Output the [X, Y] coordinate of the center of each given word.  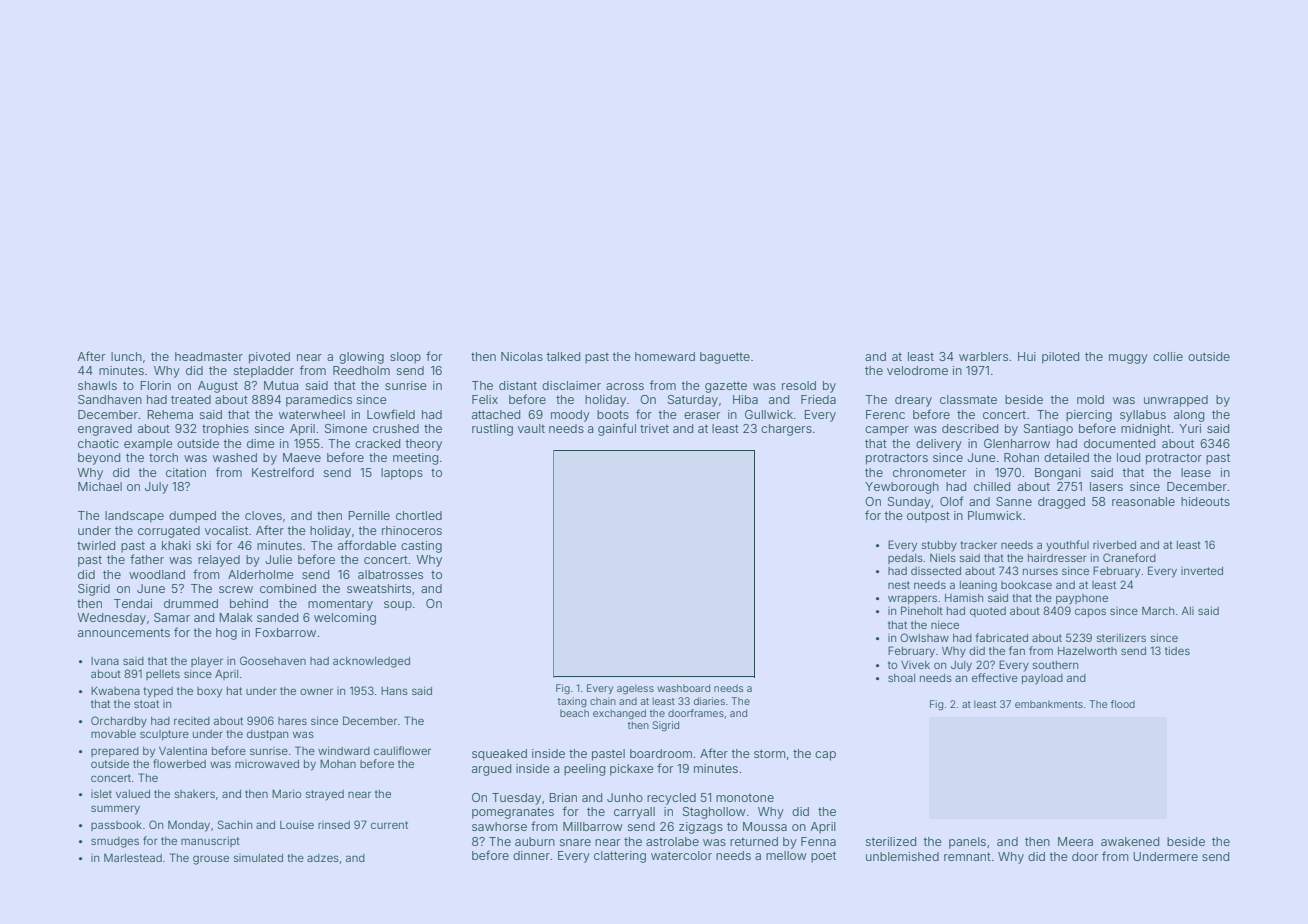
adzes [323, 858]
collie [1168, 356]
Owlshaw [924, 637]
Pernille [369, 515]
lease [1196, 472]
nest [899, 585]
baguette [725, 358]
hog [226, 634]
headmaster [209, 356]
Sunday [909, 503]
